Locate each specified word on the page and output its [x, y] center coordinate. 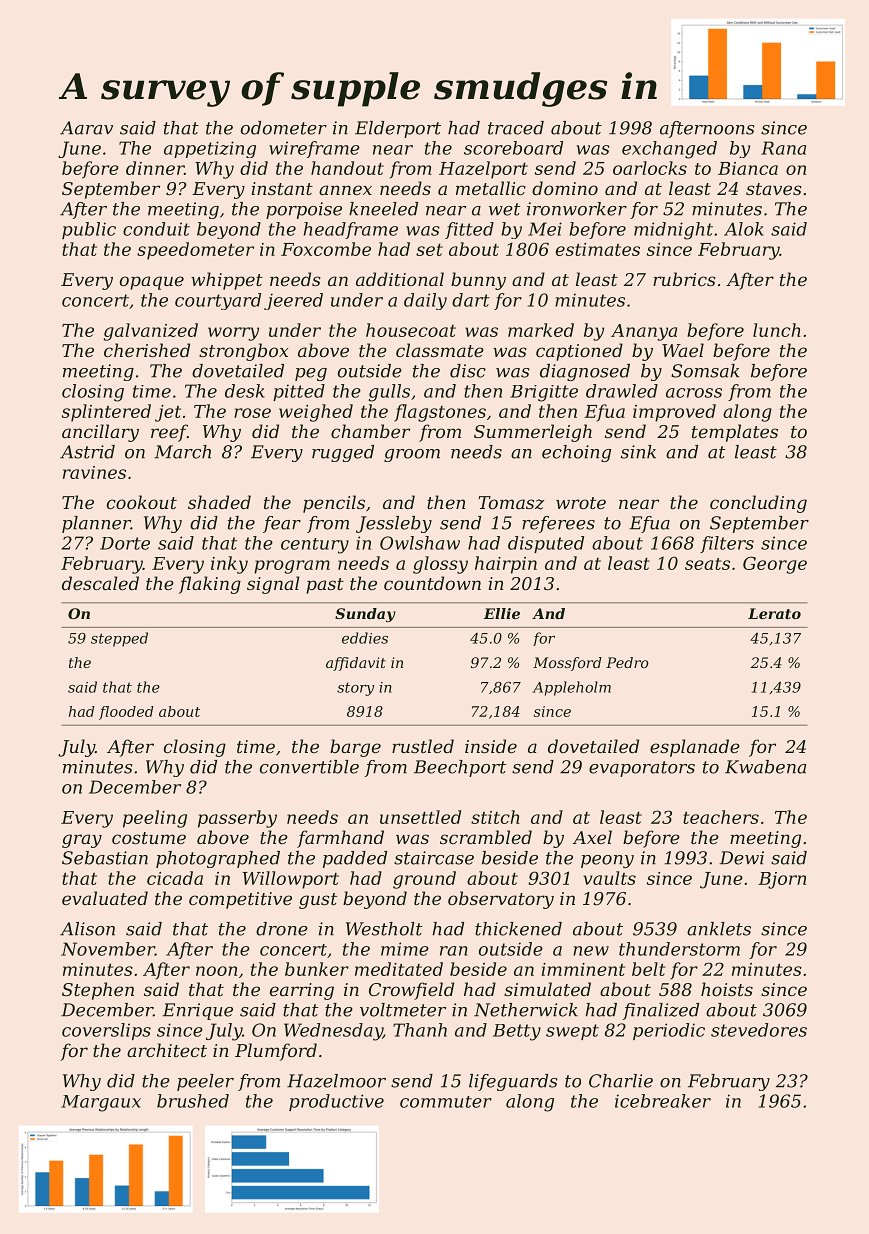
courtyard [218, 301]
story [355, 689]
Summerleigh [533, 433]
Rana [783, 148]
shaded [219, 502]
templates [735, 433]
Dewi [741, 858]
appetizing [210, 149]
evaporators [642, 769]
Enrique [197, 1011]
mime [405, 949]
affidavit [356, 664]
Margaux [101, 1103]
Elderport [398, 129]
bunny [478, 281]
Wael [683, 350]
